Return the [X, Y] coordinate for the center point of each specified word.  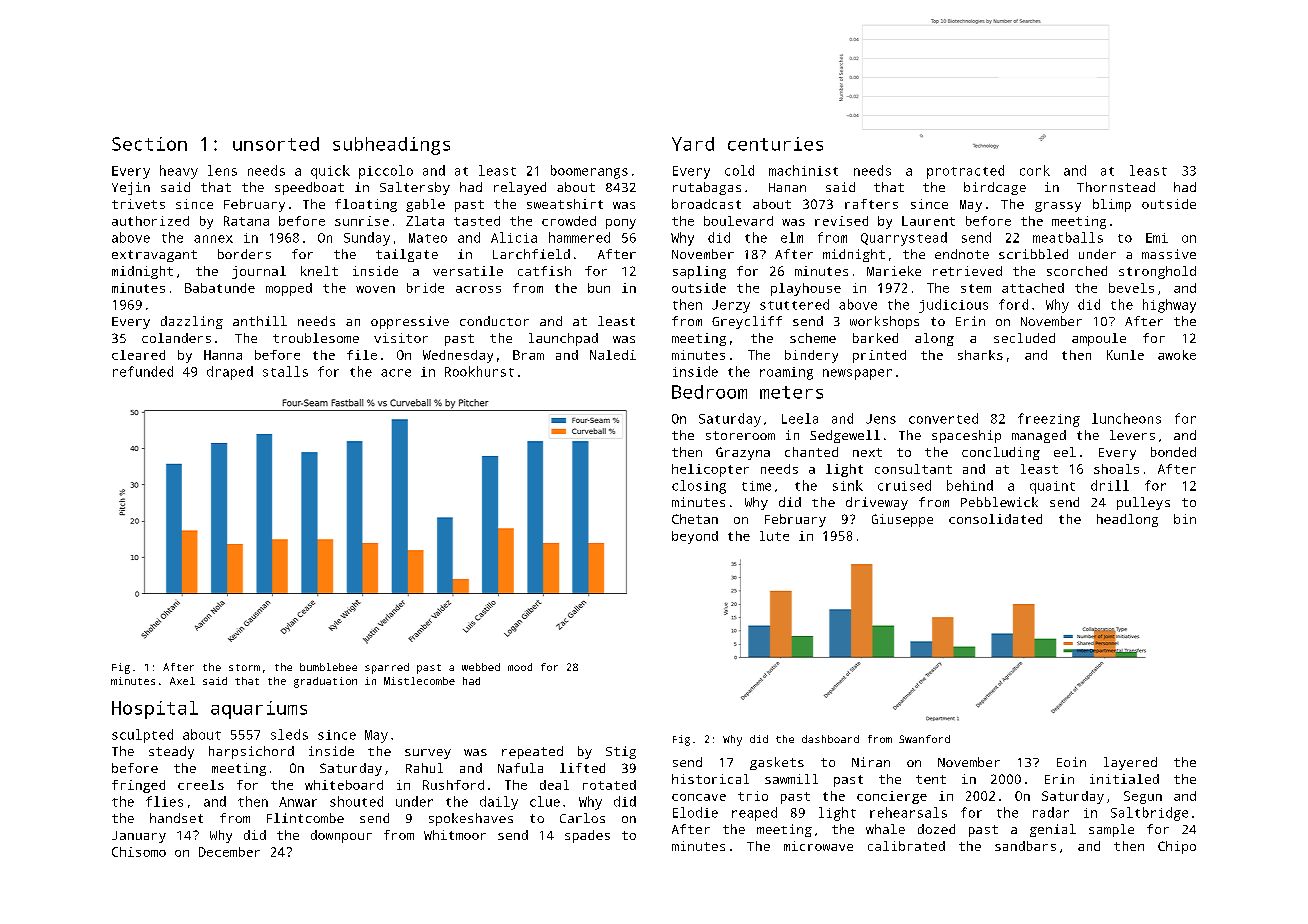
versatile [468, 271]
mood [520, 667]
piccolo [386, 172]
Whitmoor [455, 835]
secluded [1024, 338]
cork [1035, 170]
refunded [143, 371]
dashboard [830, 739]
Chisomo [139, 852]
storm [244, 667]
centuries [775, 144]
